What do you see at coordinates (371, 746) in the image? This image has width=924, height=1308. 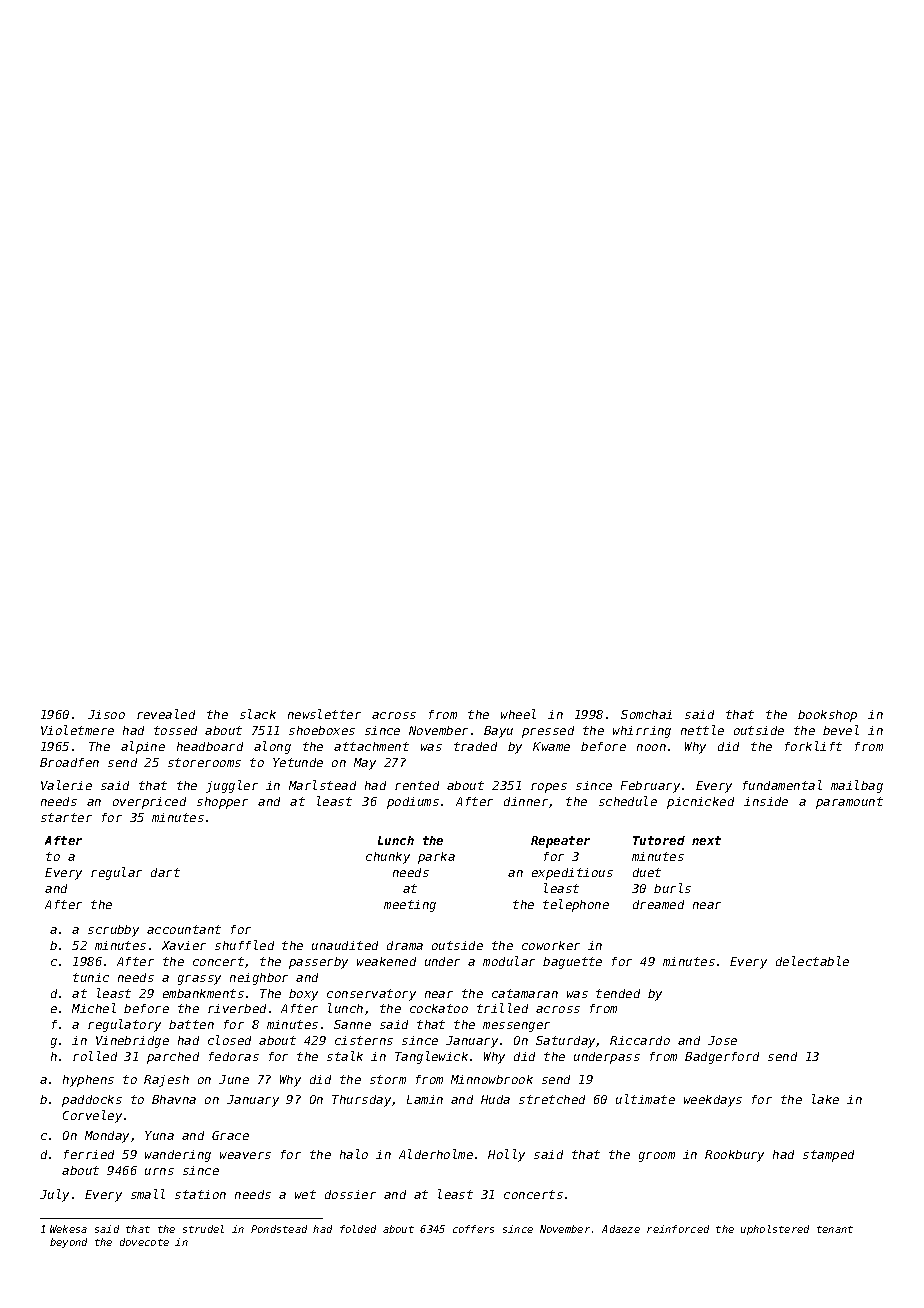 I see `attachment` at bounding box center [371, 746].
